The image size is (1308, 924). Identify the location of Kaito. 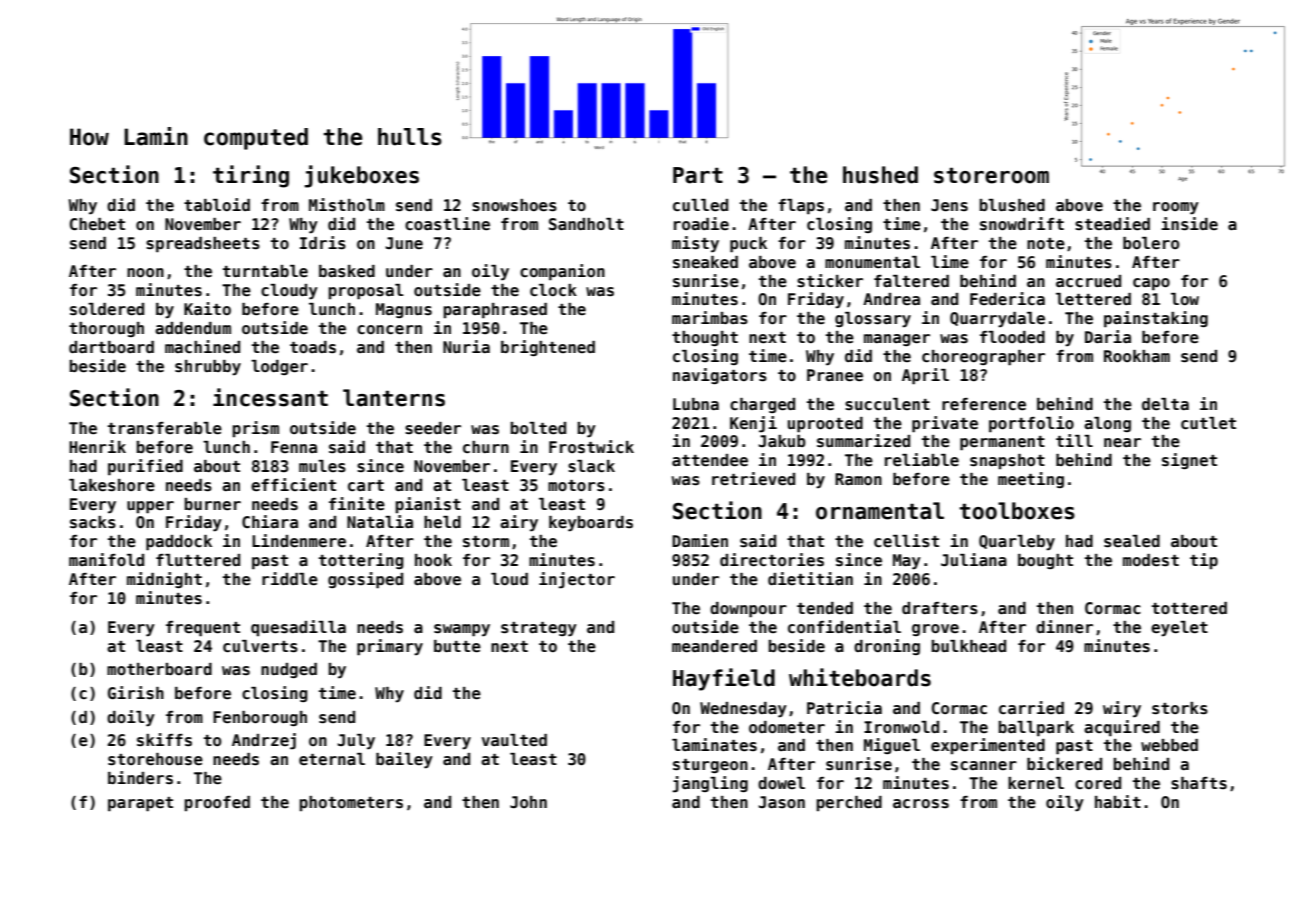
(207, 308).
